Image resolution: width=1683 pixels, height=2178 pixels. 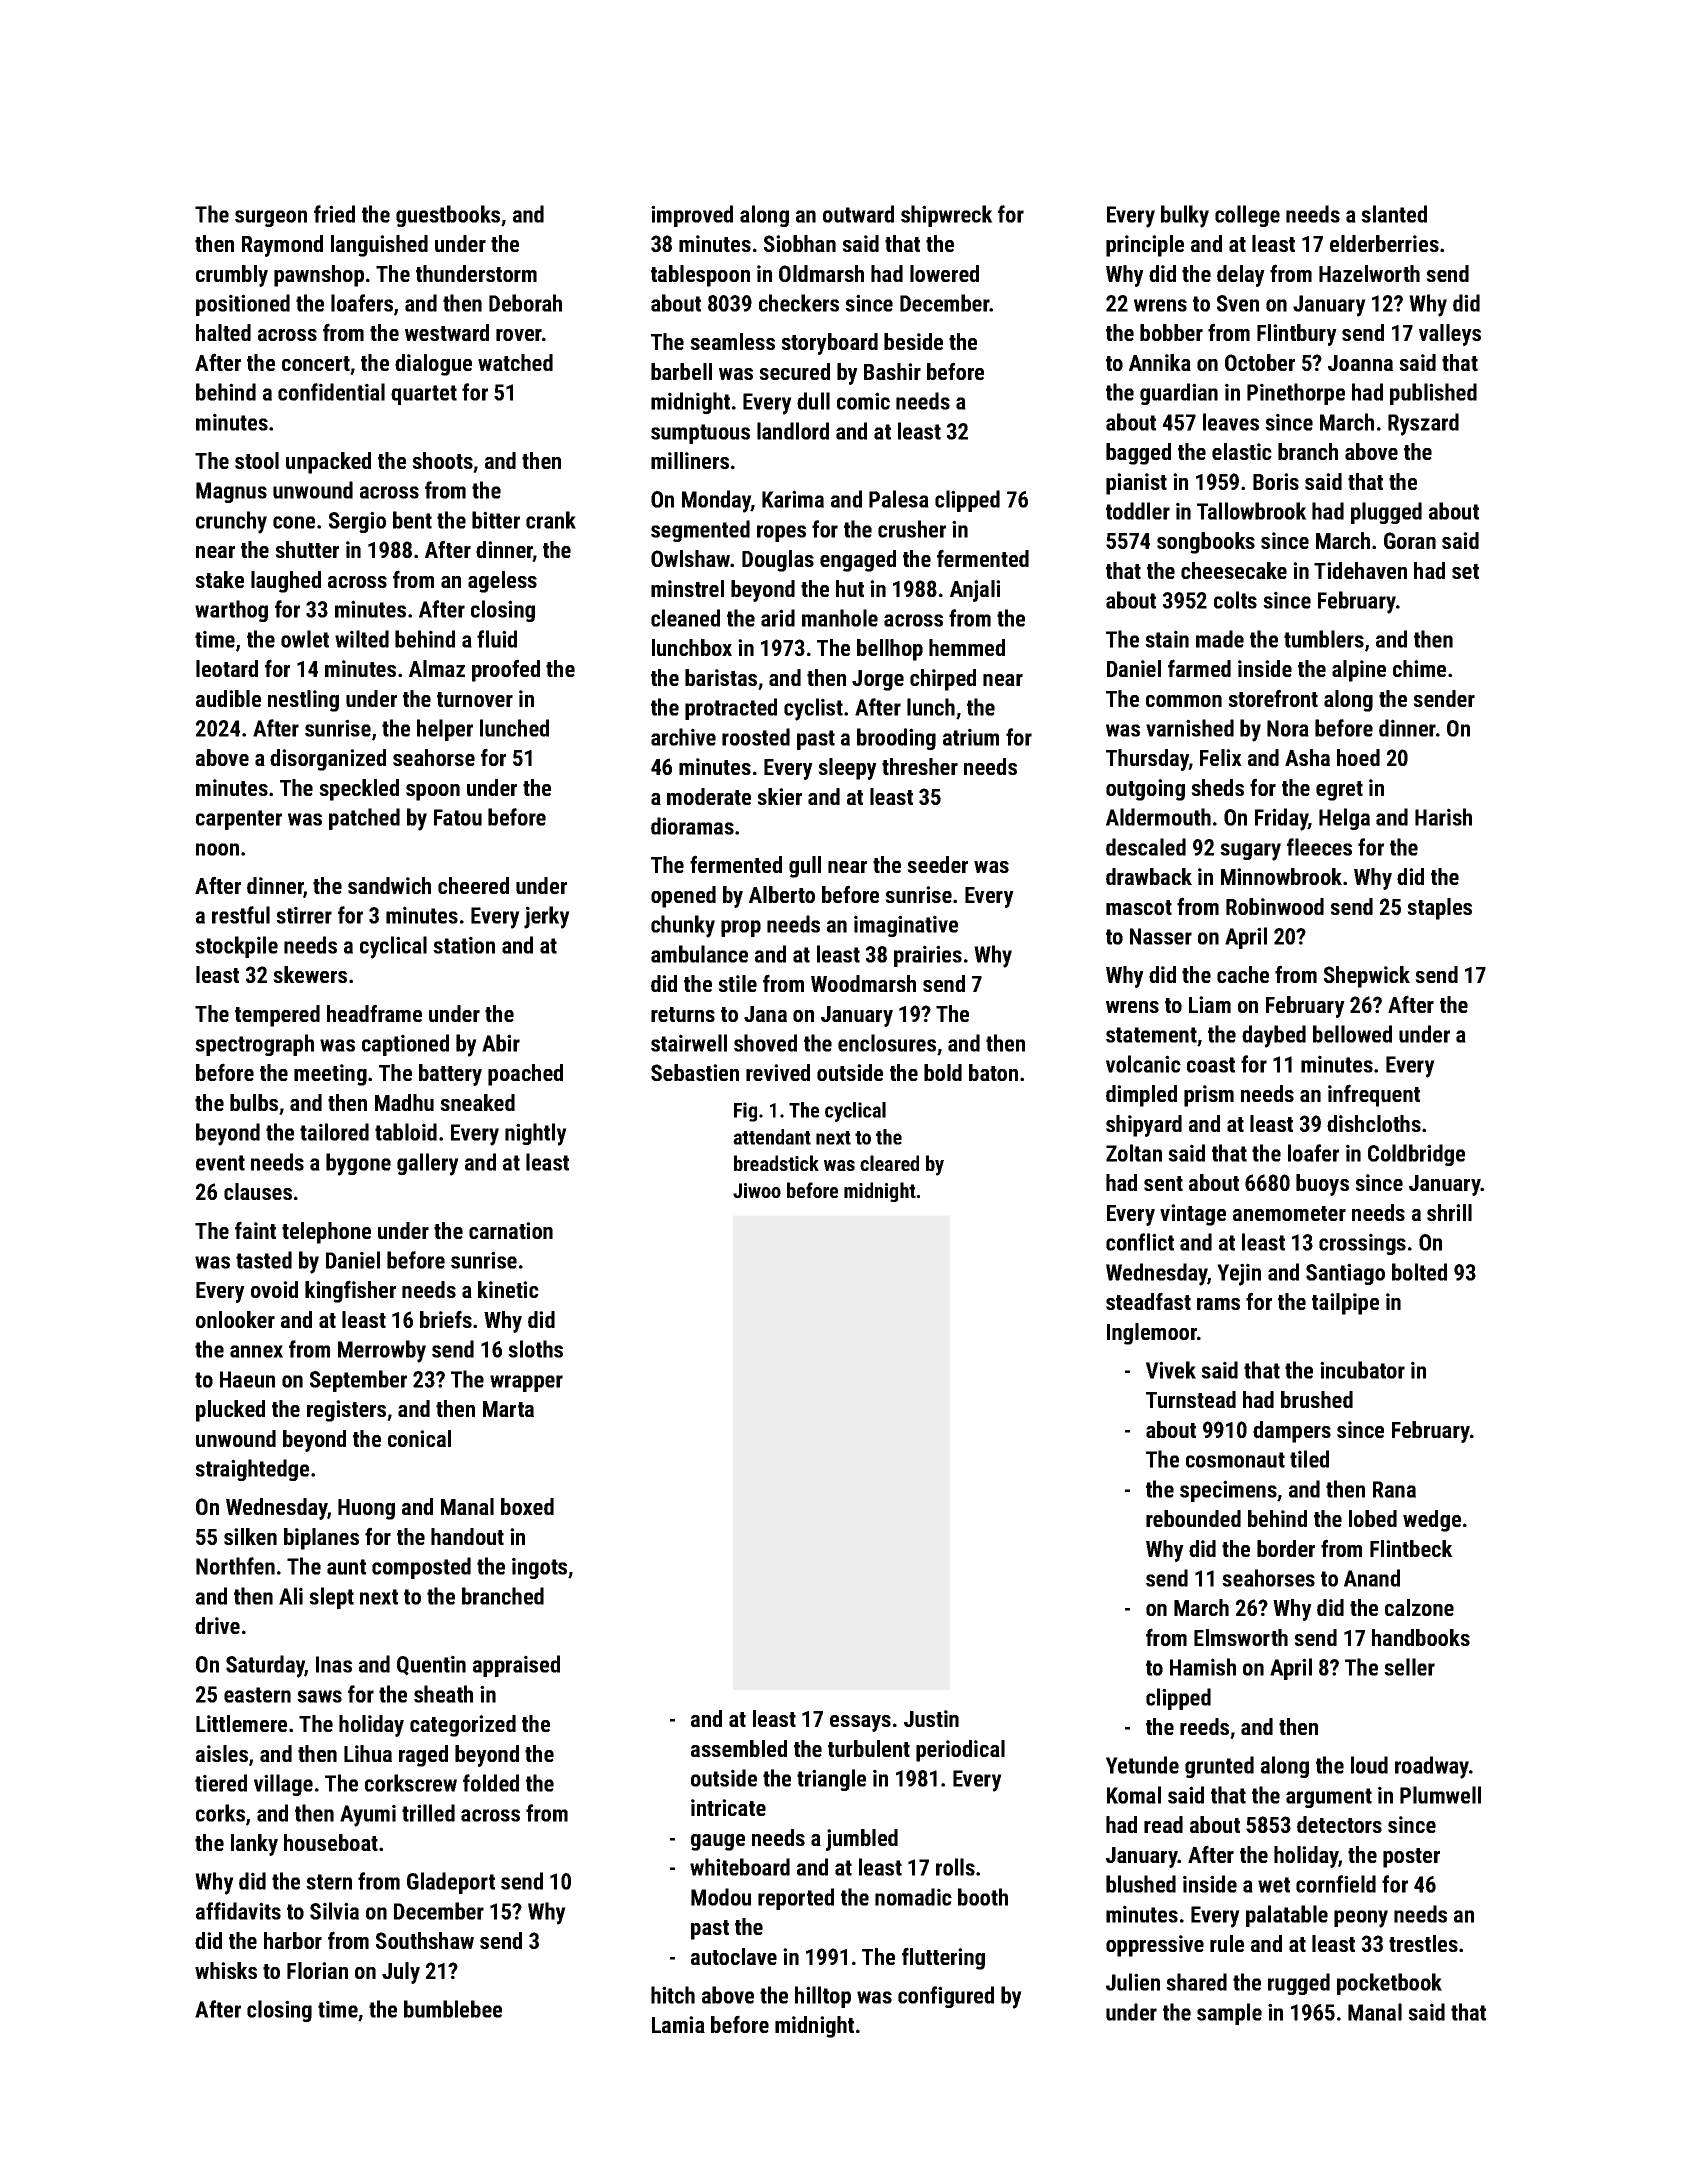 I want to click on steadfast, so click(x=1148, y=1301).
